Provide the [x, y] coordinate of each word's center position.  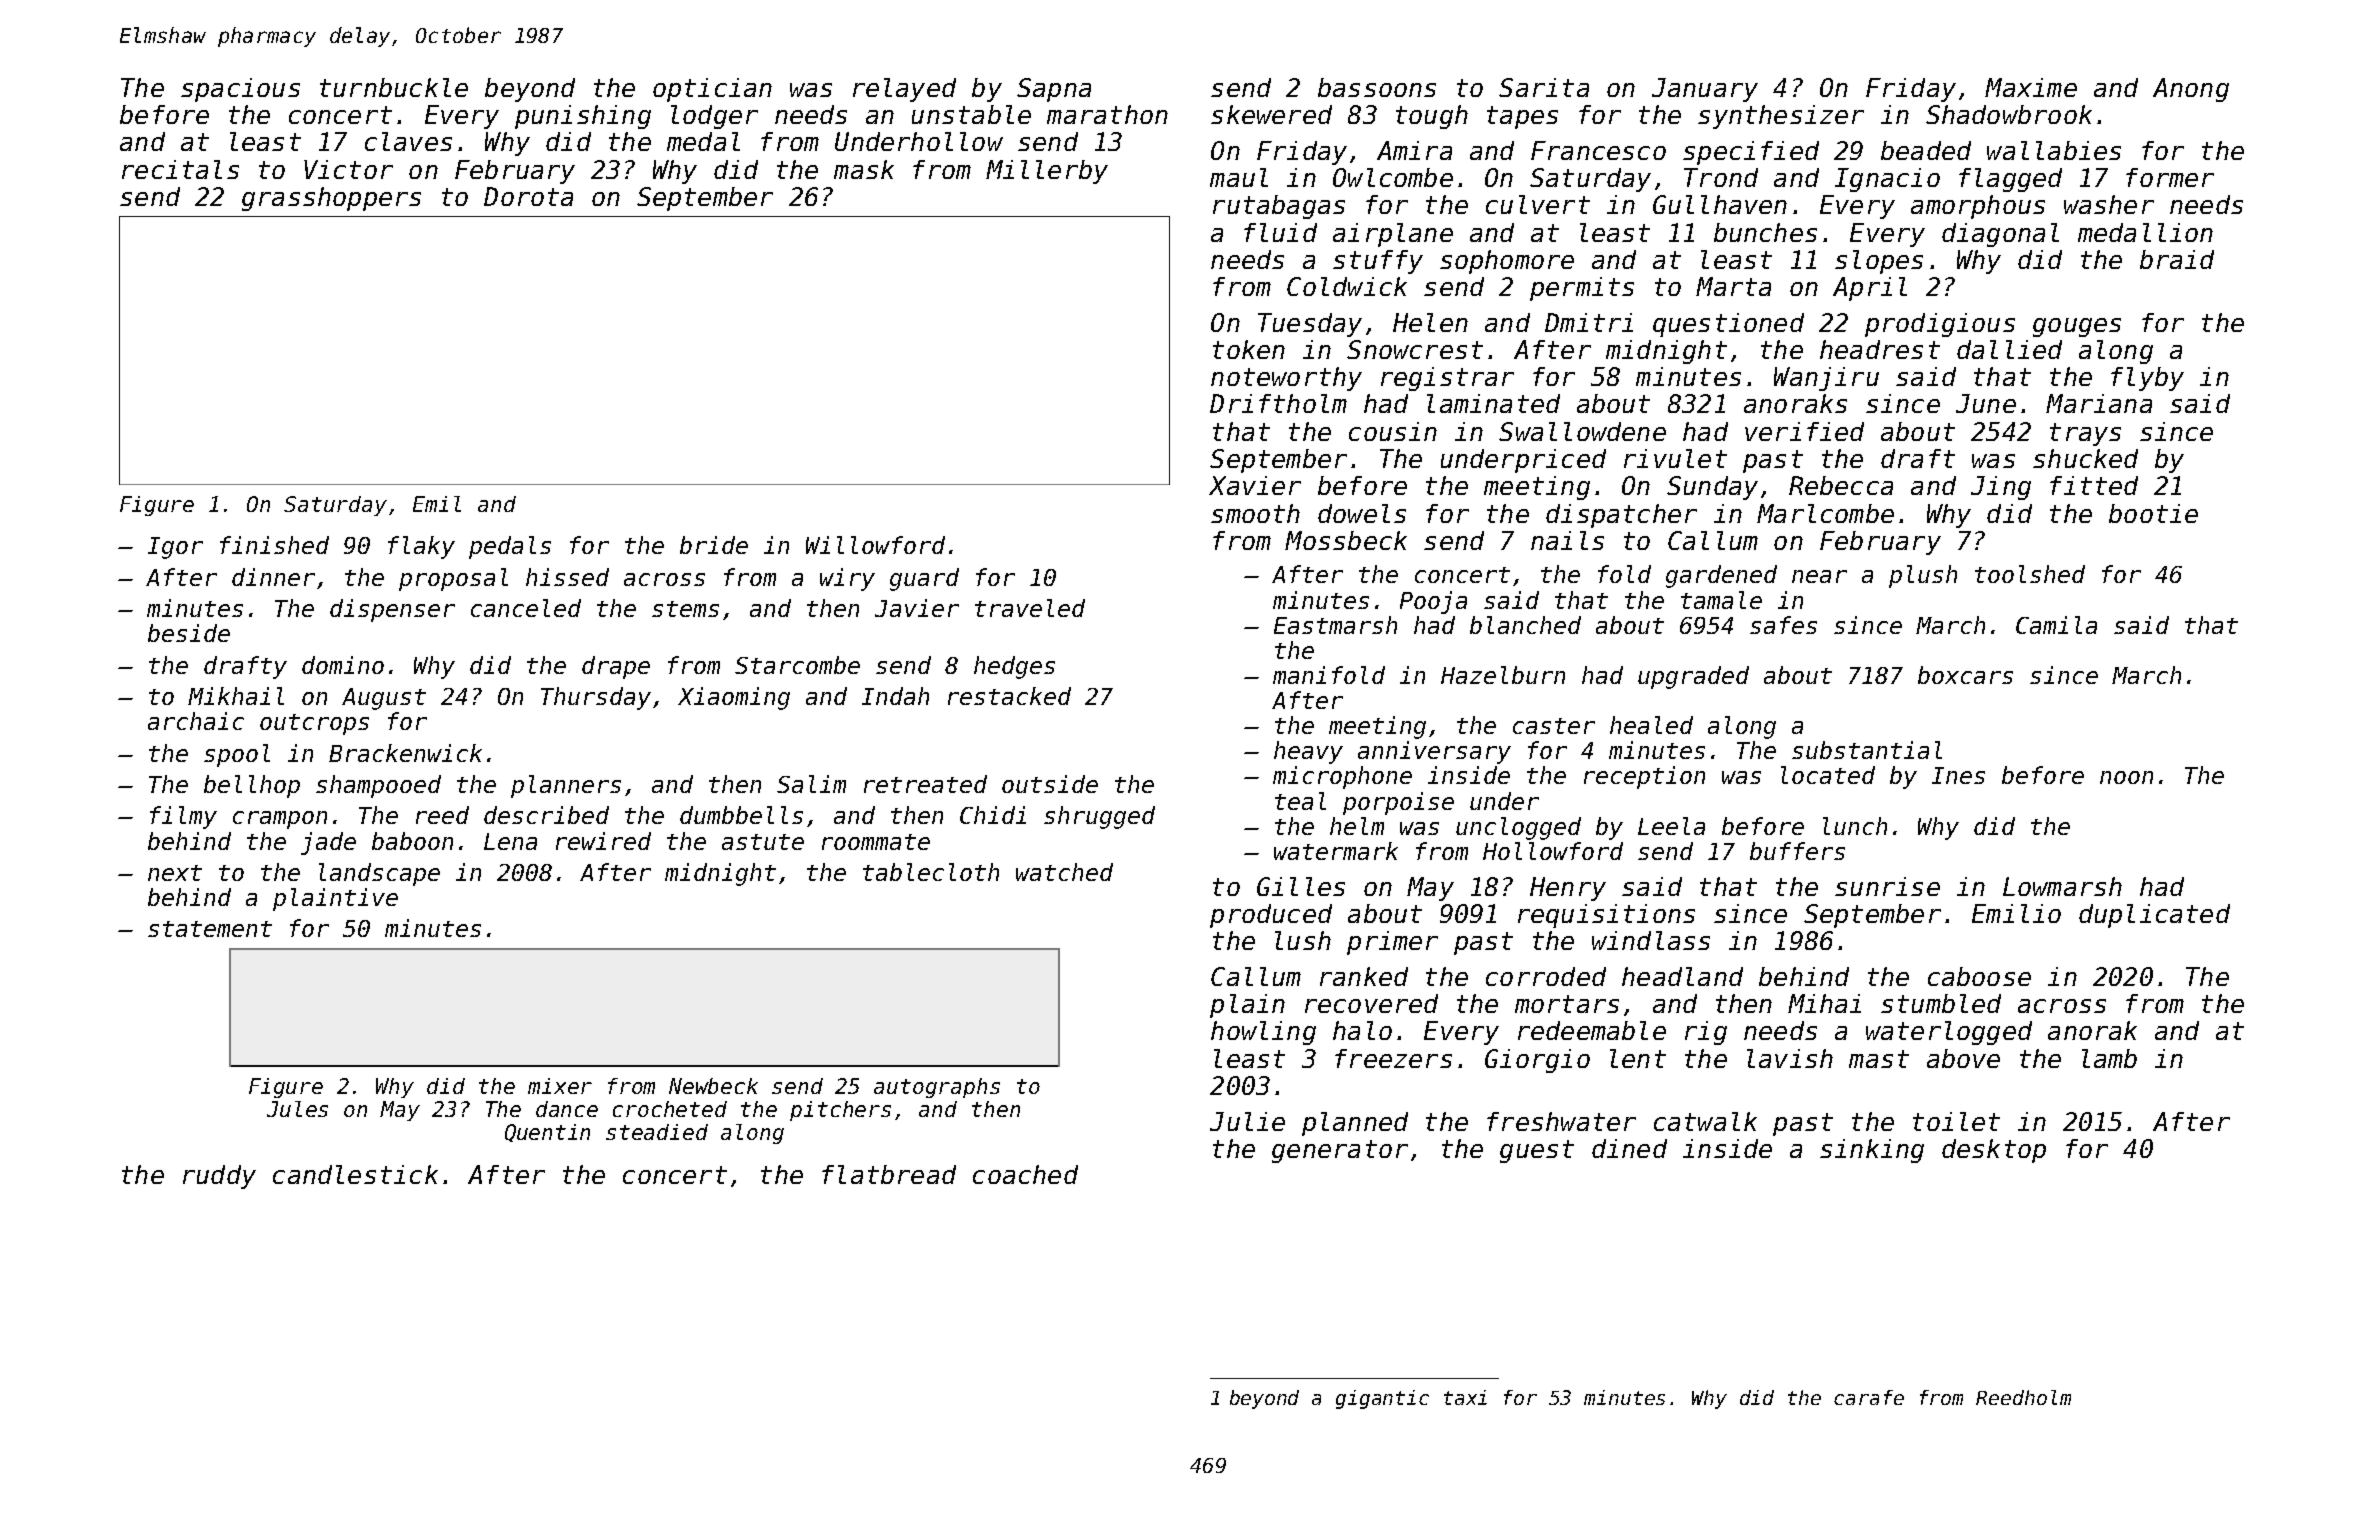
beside [189, 633]
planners [566, 786]
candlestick [355, 1174]
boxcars [1965, 675]
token [1249, 349]
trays [2085, 434]
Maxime [2031, 87]
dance [567, 1109]
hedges [1014, 667]
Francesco [1598, 150]
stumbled [1941, 1003]
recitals [180, 169]
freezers [1393, 1058]
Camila [2056, 625]
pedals [510, 547]
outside [1050, 784]
